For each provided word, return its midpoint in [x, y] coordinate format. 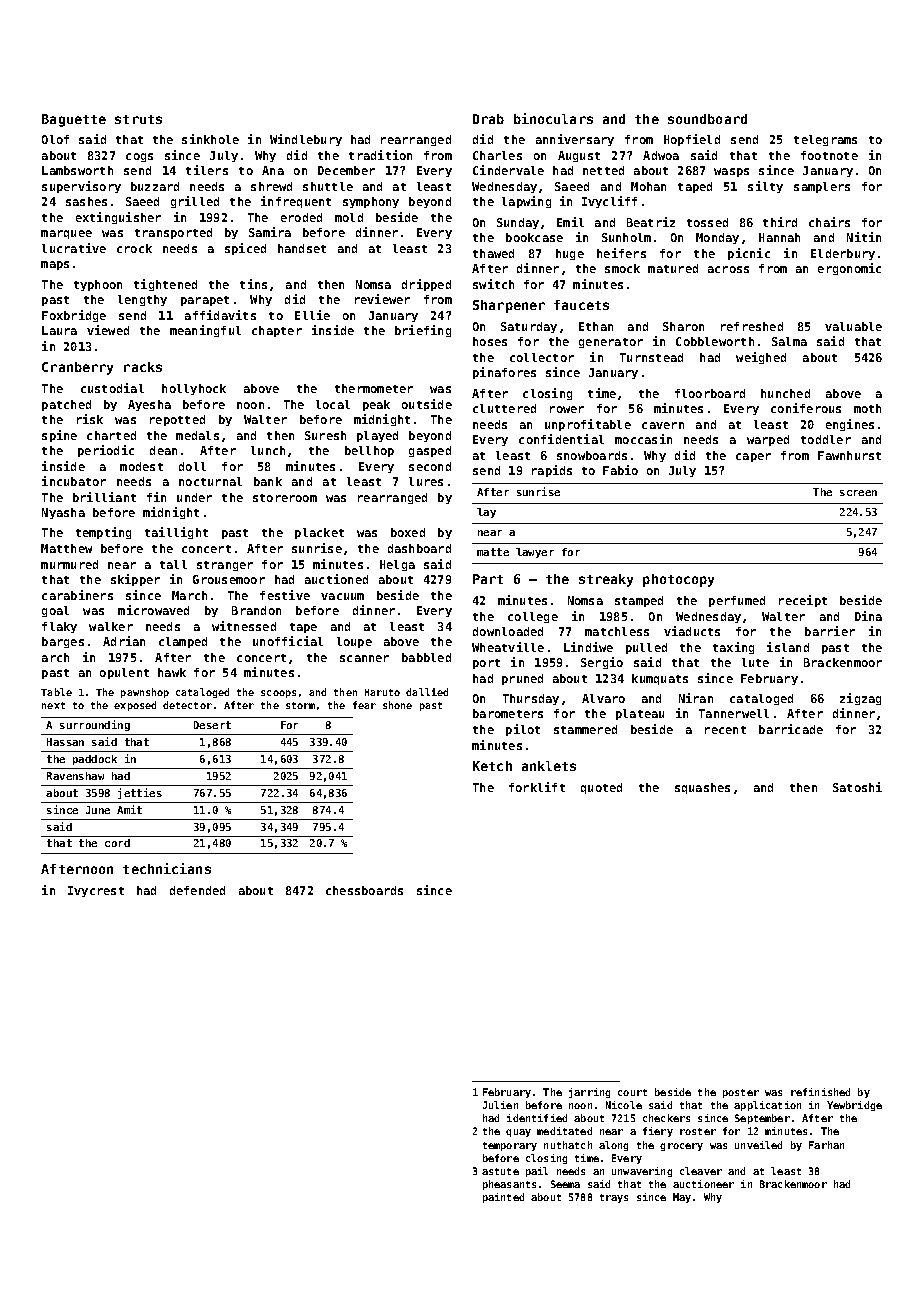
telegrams [825, 140]
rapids [552, 471]
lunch [268, 450]
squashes [702, 788]
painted [503, 1198]
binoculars [553, 118]
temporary [510, 1146]
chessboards [364, 890]
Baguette [74, 120]
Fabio [620, 470]
